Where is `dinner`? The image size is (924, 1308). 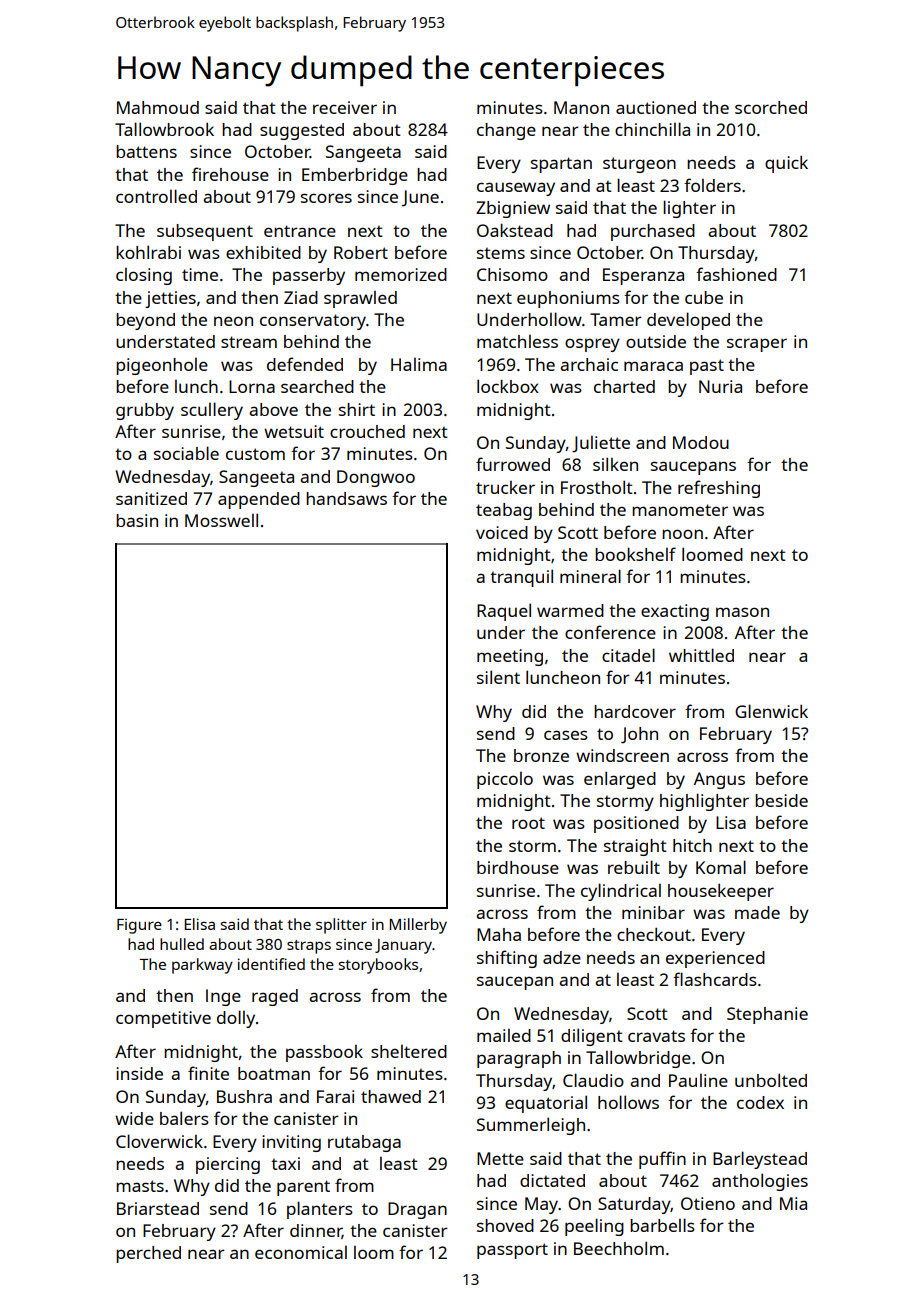 dinner is located at coordinates (316, 1231).
